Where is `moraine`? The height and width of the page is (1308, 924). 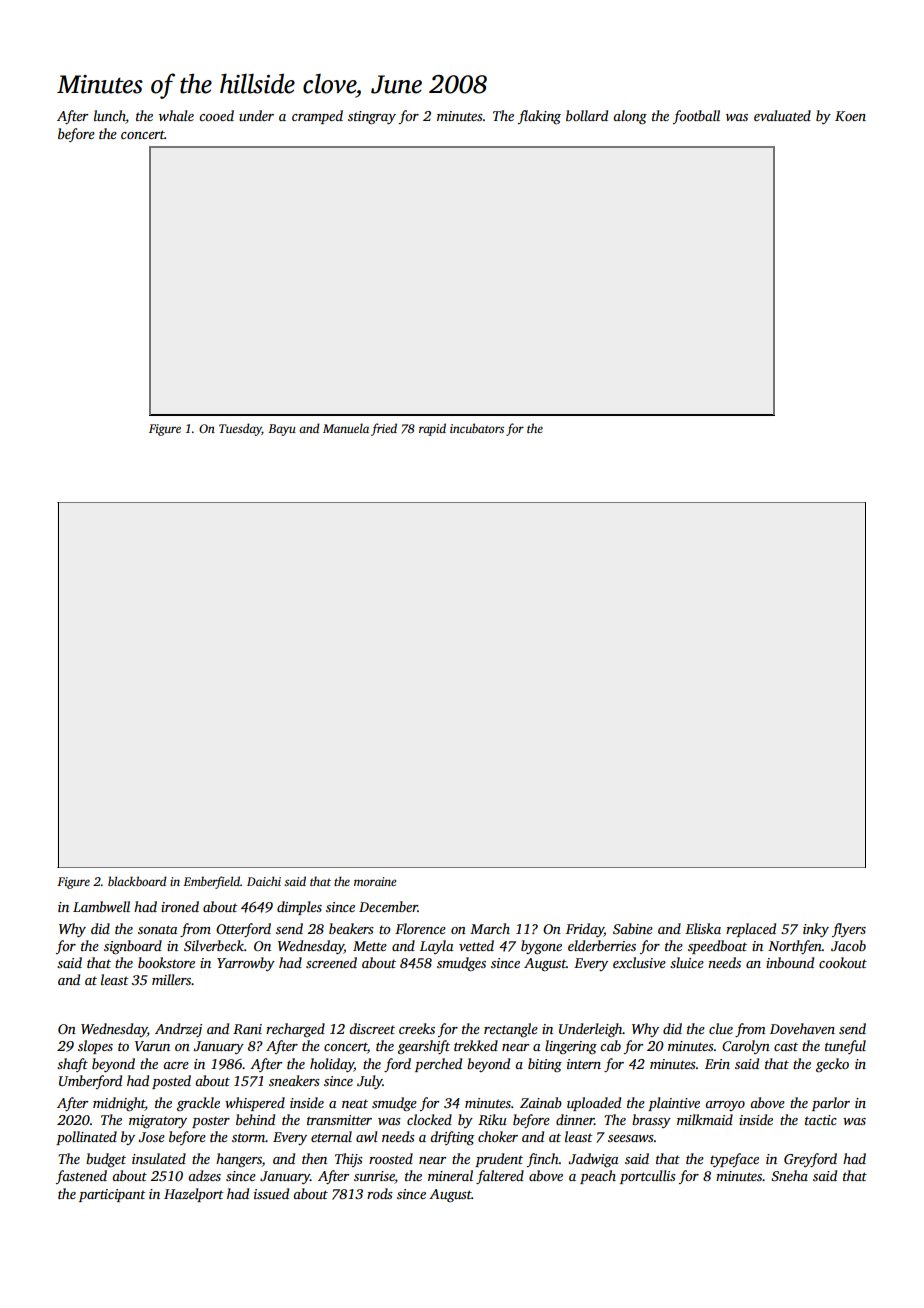
moraine is located at coordinates (375, 881).
